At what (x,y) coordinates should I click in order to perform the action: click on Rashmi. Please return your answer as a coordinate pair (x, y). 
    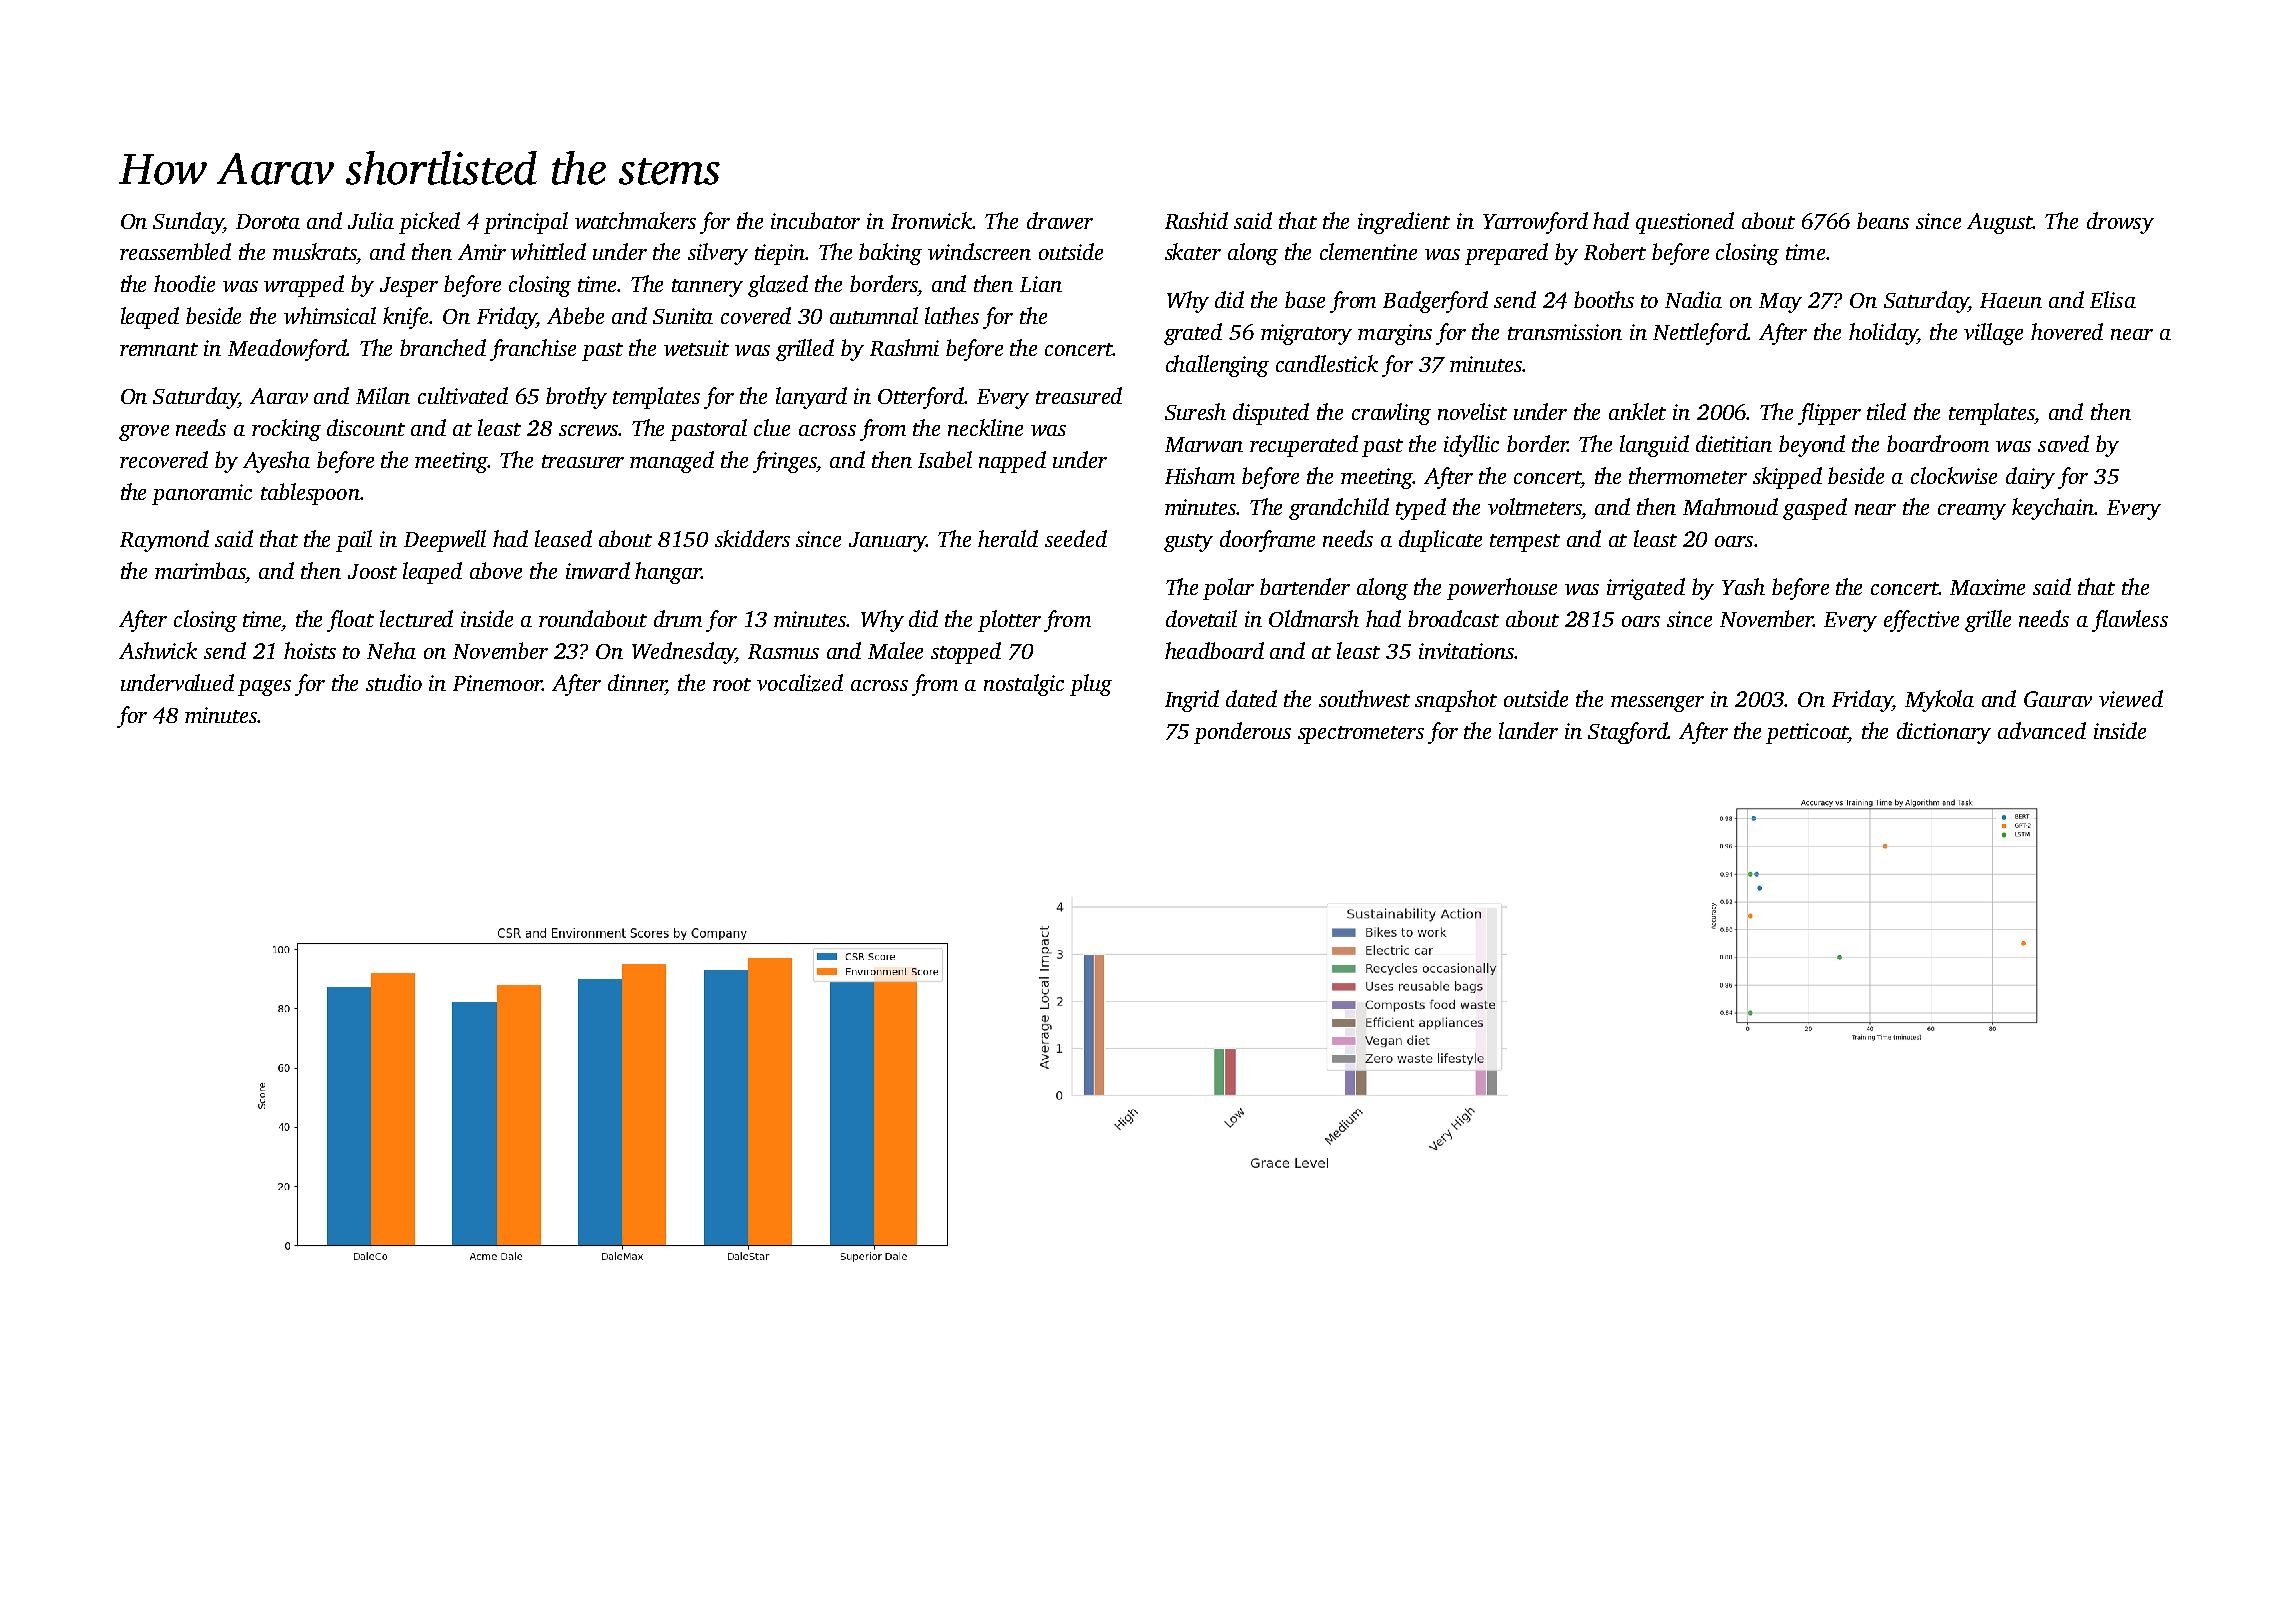
    Looking at the image, I should click on (904, 347).
